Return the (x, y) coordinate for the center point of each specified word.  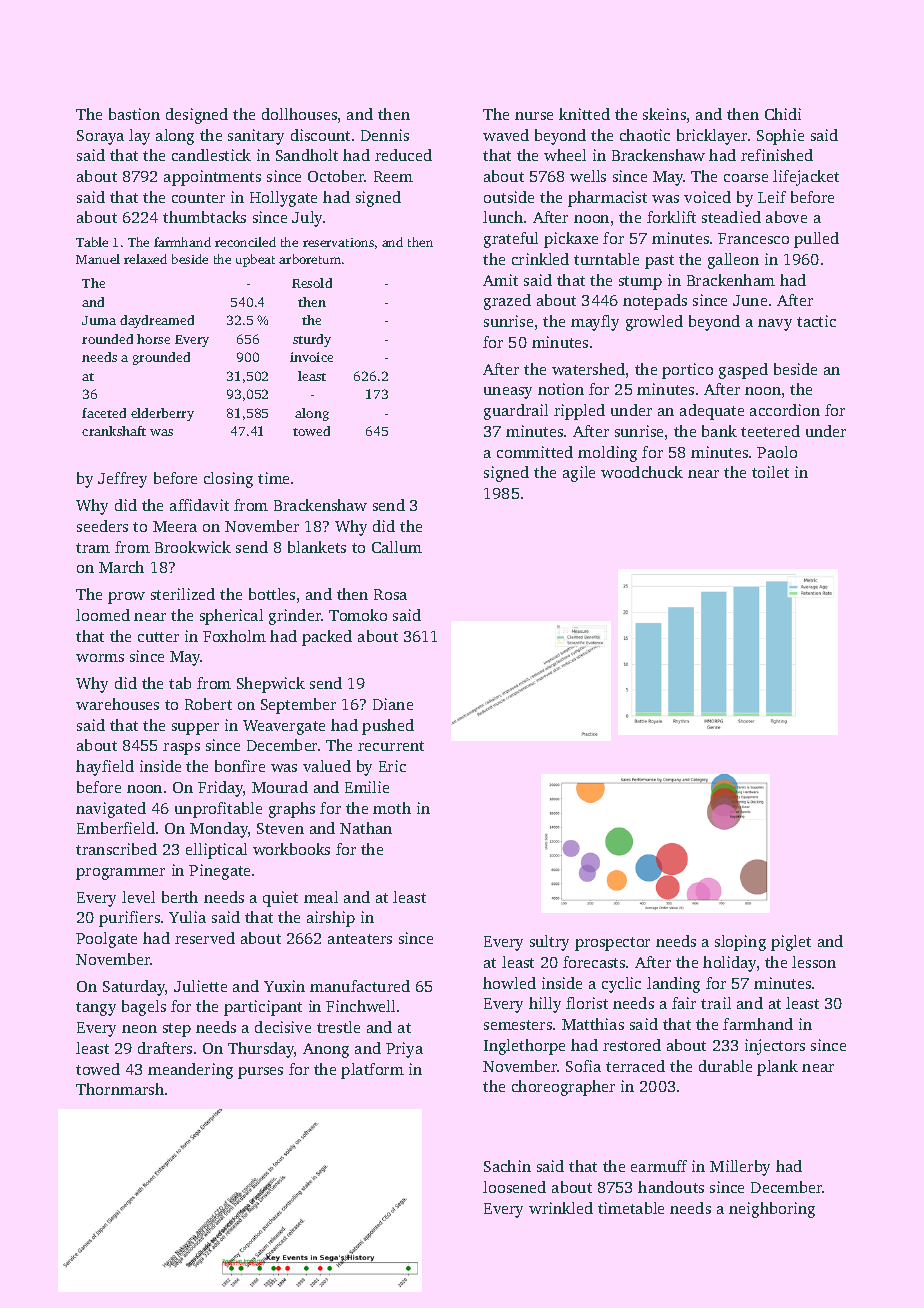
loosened (514, 1187)
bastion (134, 114)
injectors (775, 1047)
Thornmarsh (120, 1089)
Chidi (783, 114)
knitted (584, 114)
